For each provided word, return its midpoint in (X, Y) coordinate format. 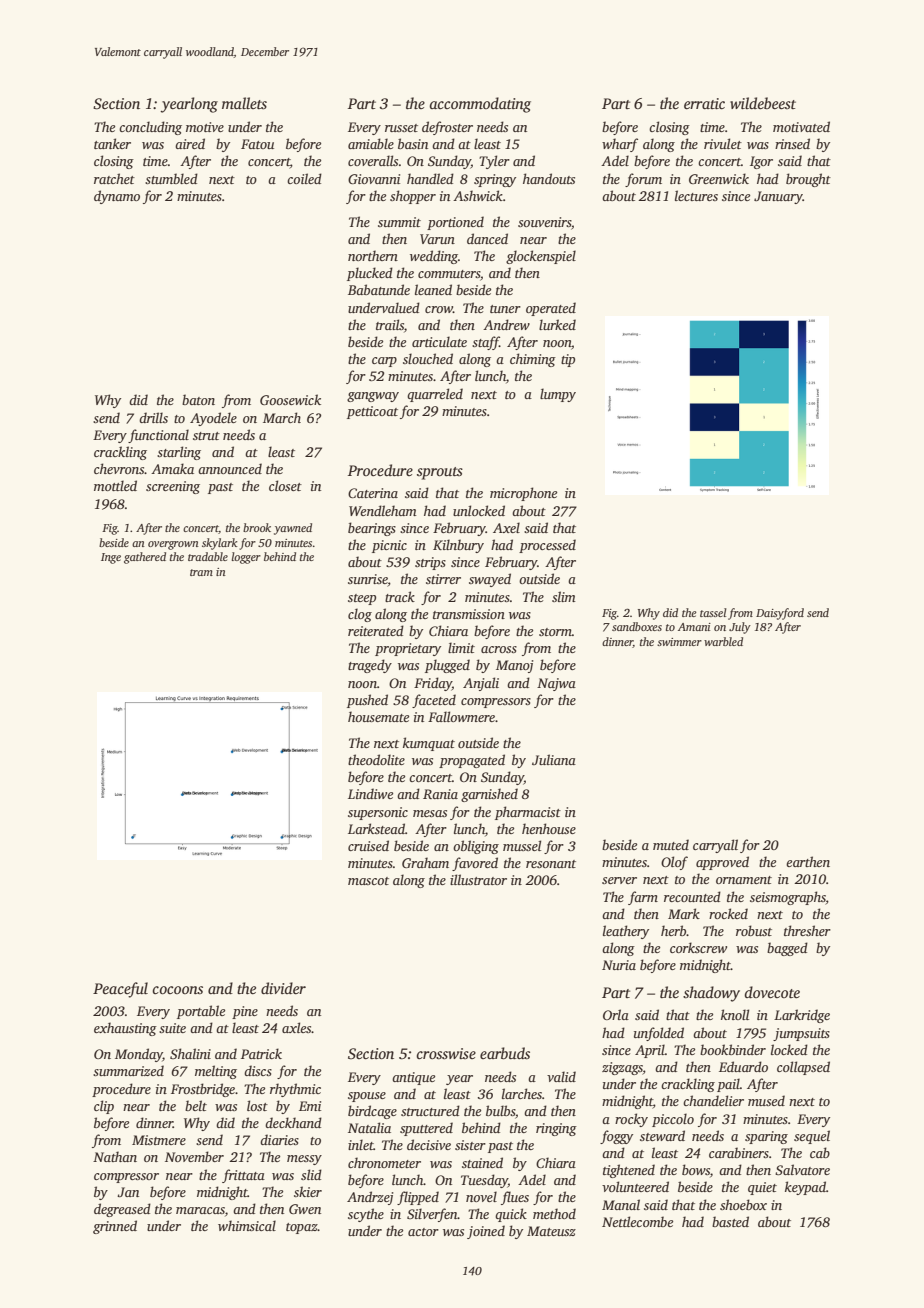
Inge (111, 558)
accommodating (480, 105)
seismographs (788, 898)
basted (730, 1221)
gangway (373, 397)
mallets (244, 103)
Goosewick (290, 399)
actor (423, 1232)
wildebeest (763, 103)
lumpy (558, 395)
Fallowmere (461, 716)
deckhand (293, 1122)
